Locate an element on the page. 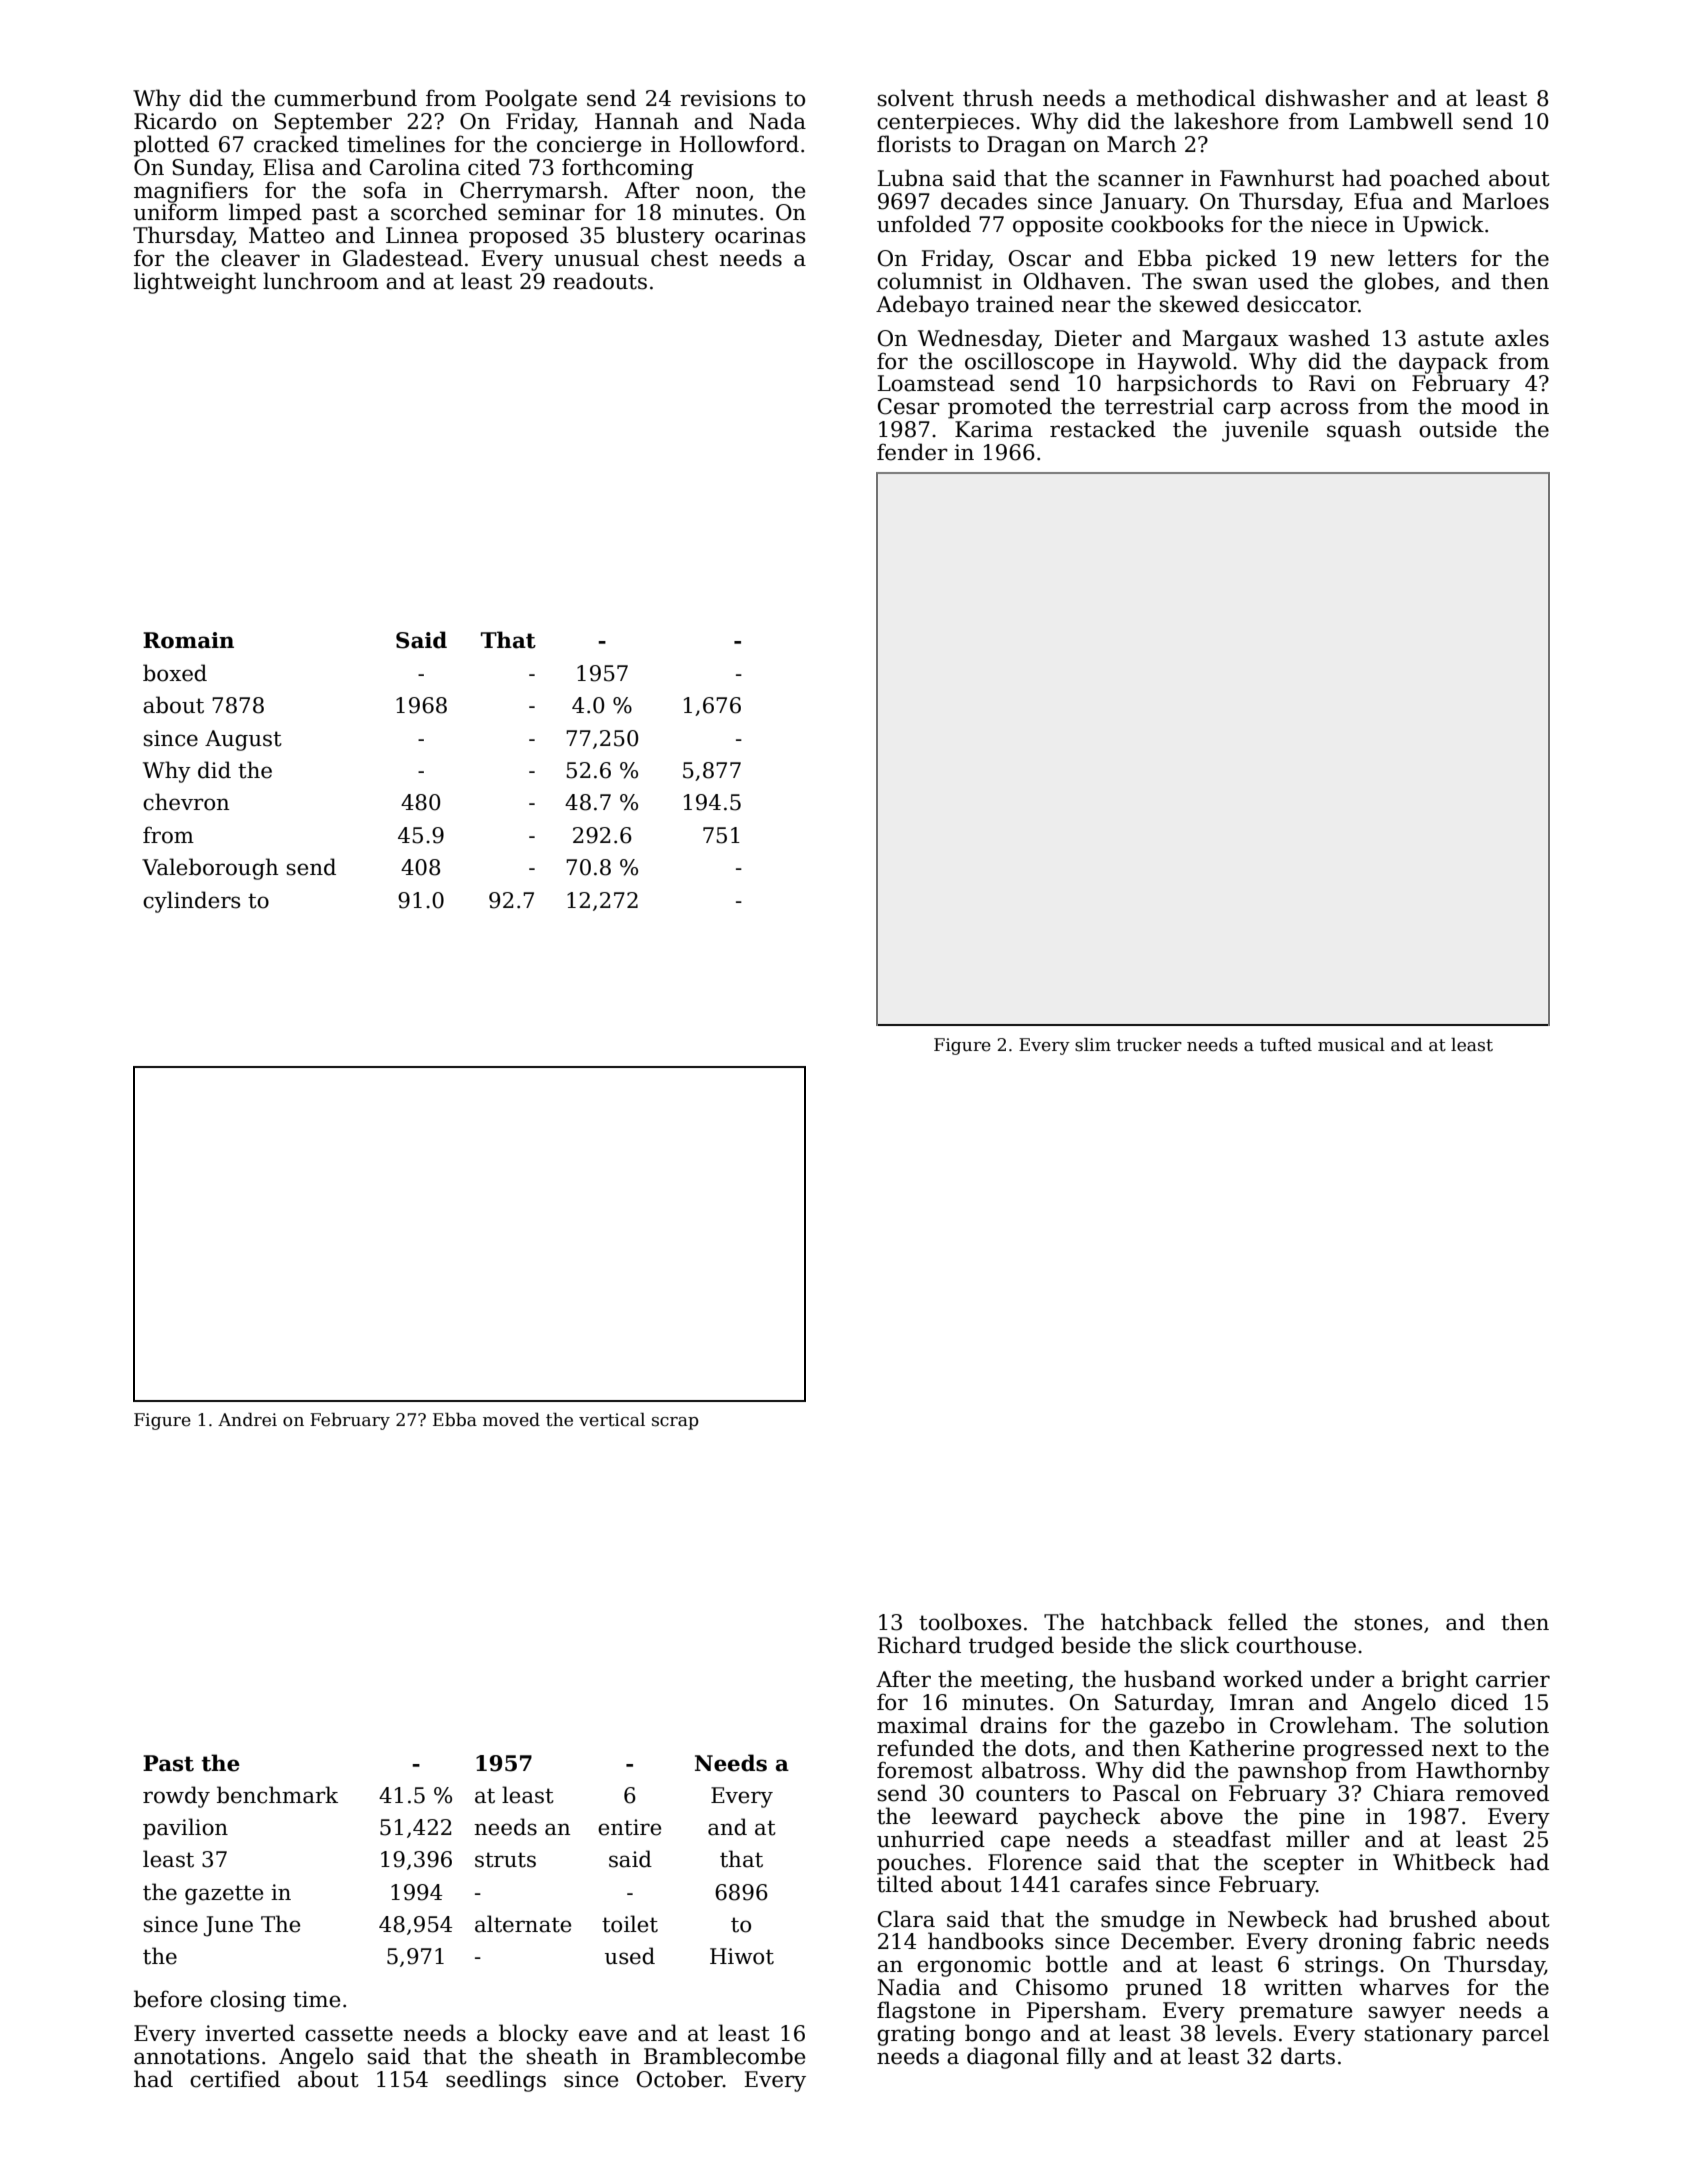 This document has height=2178, width=1683. seedlings is located at coordinates (496, 2081).
